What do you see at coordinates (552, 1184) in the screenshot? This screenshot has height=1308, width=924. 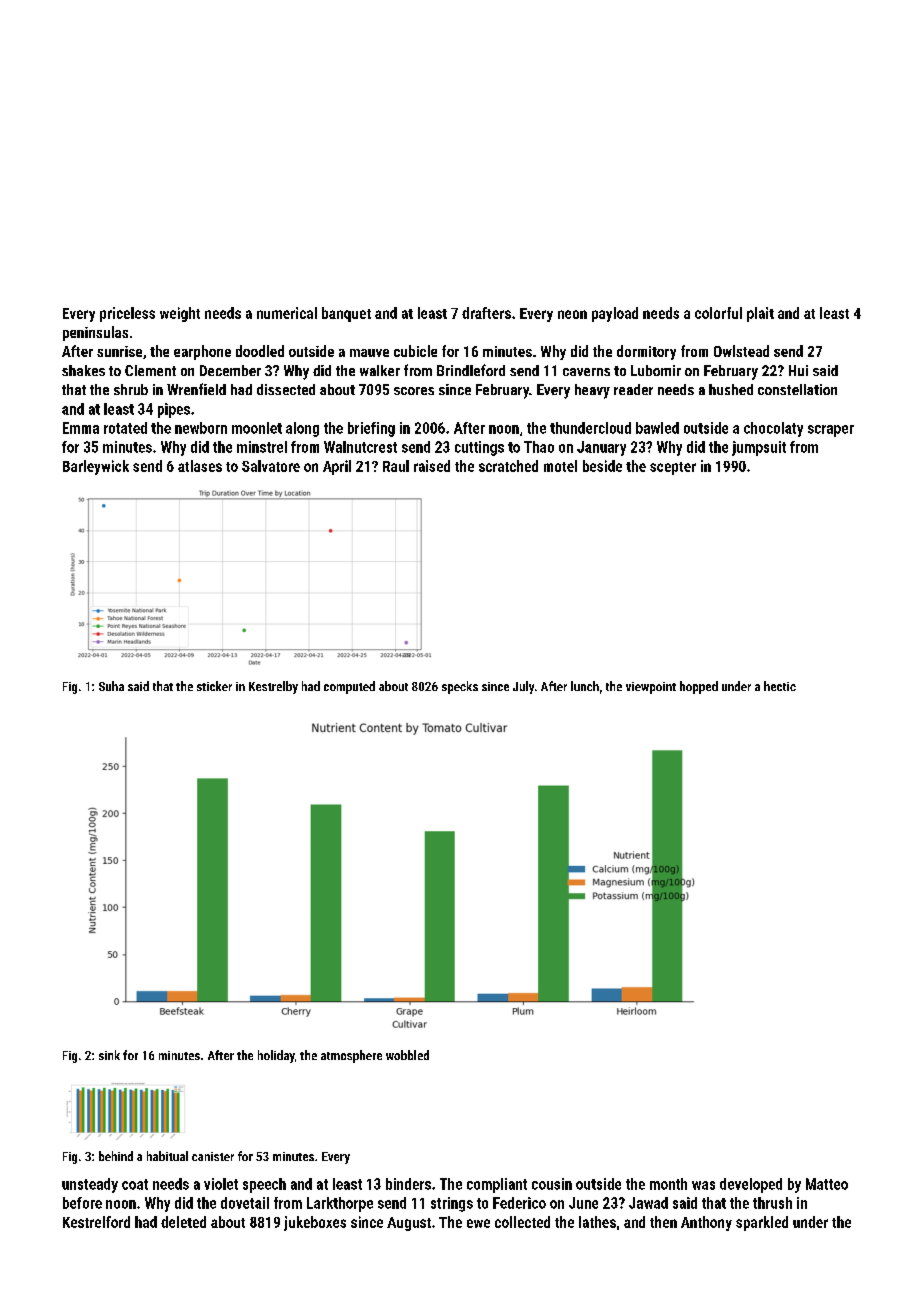 I see `cousin` at bounding box center [552, 1184].
